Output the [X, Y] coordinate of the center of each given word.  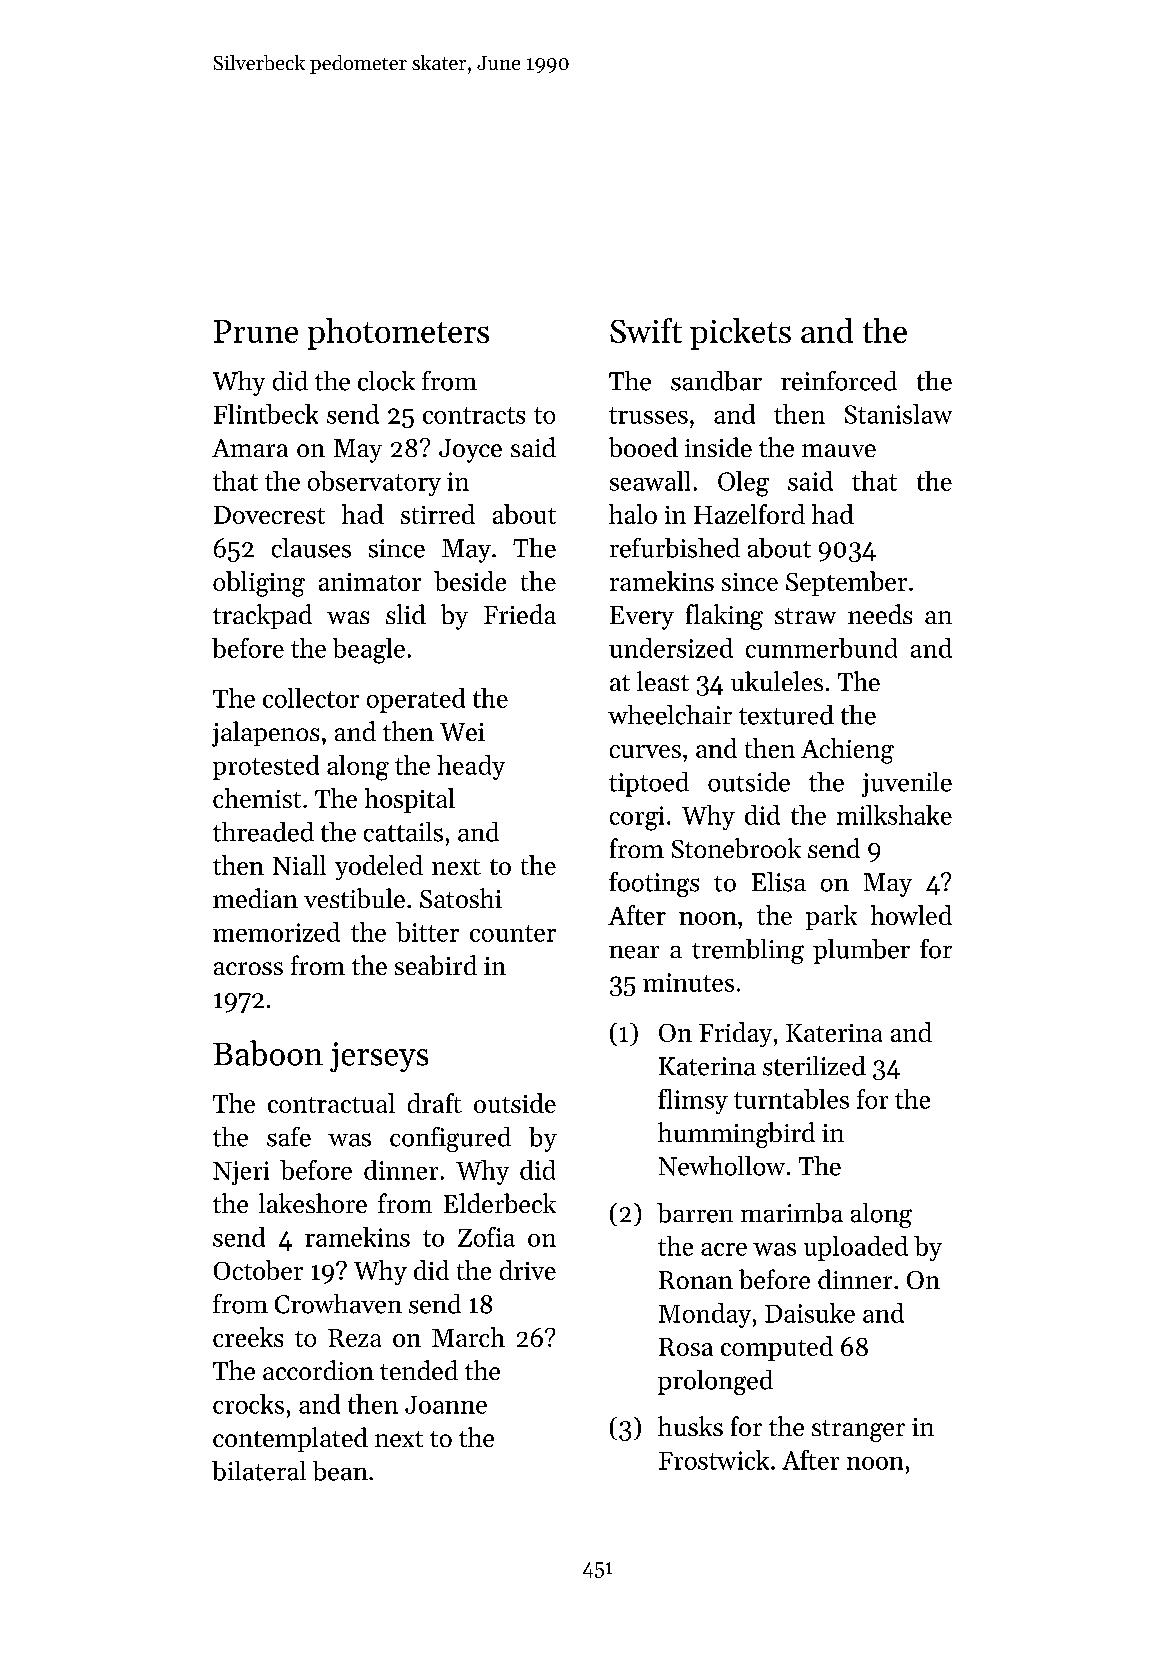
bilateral [259, 1471]
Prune [256, 331]
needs [880, 614]
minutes [688, 982]
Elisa [779, 882]
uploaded [856, 1248]
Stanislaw [898, 414]
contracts [474, 415]
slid [406, 614]
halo [633, 514]
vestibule [354, 898]
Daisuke [810, 1313]
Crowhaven [338, 1304]
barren [695, 1213]
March [468, 1337]
